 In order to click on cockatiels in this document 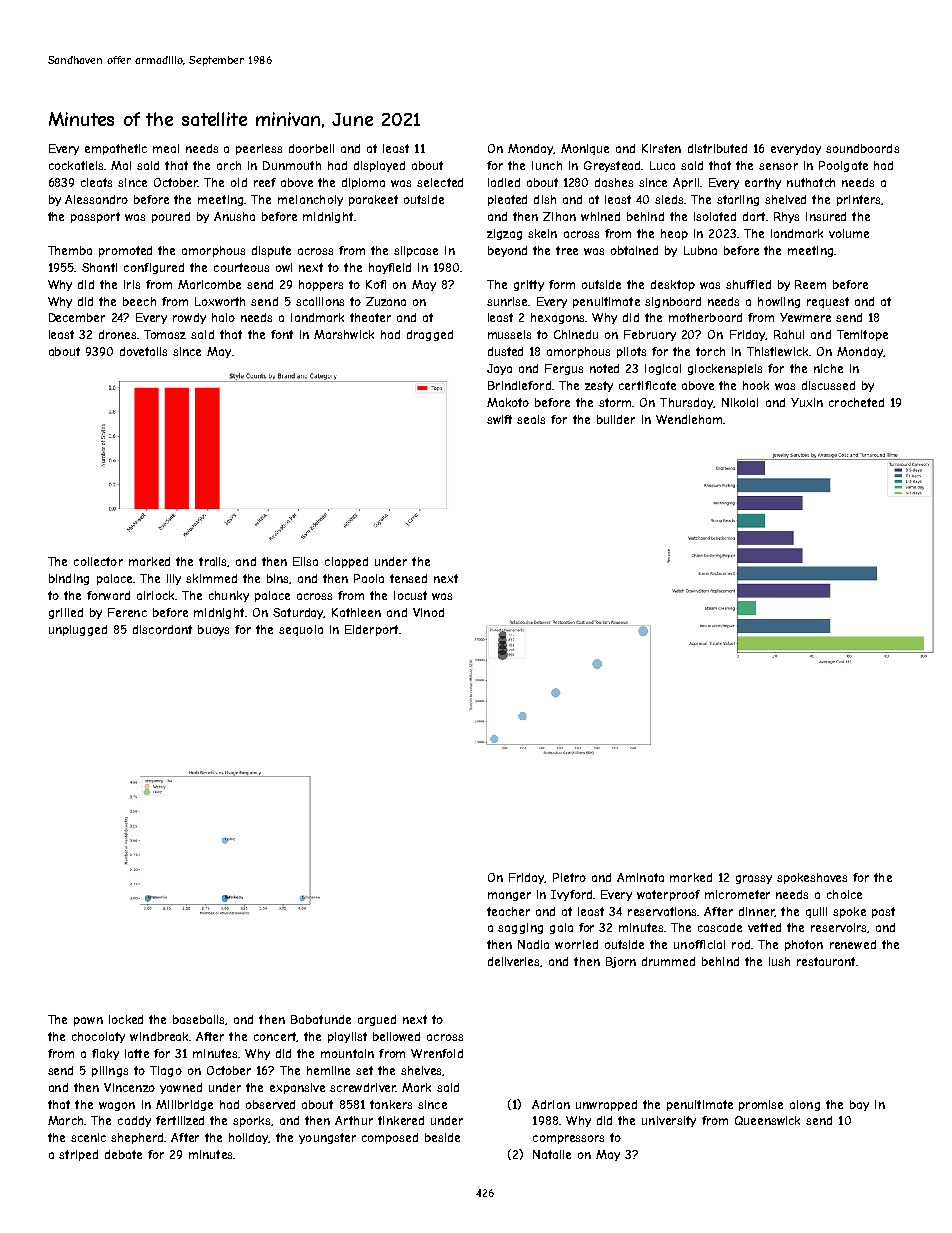, I will do `click(76, 165)`.
